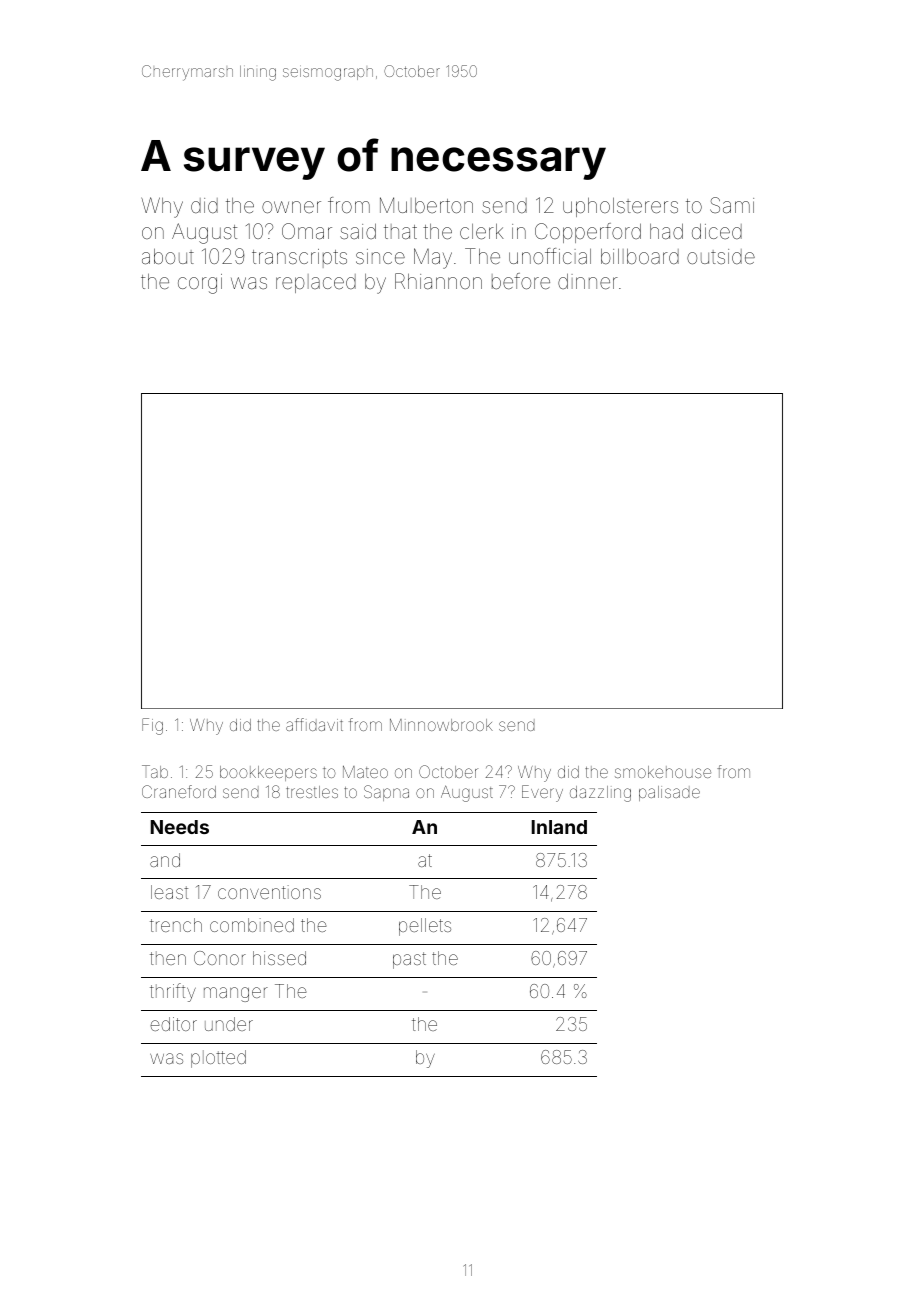 This image has width=924, height=1314. Describe the element at coordinates (426, 205) in the image. I see `Mulberton` at that location.
